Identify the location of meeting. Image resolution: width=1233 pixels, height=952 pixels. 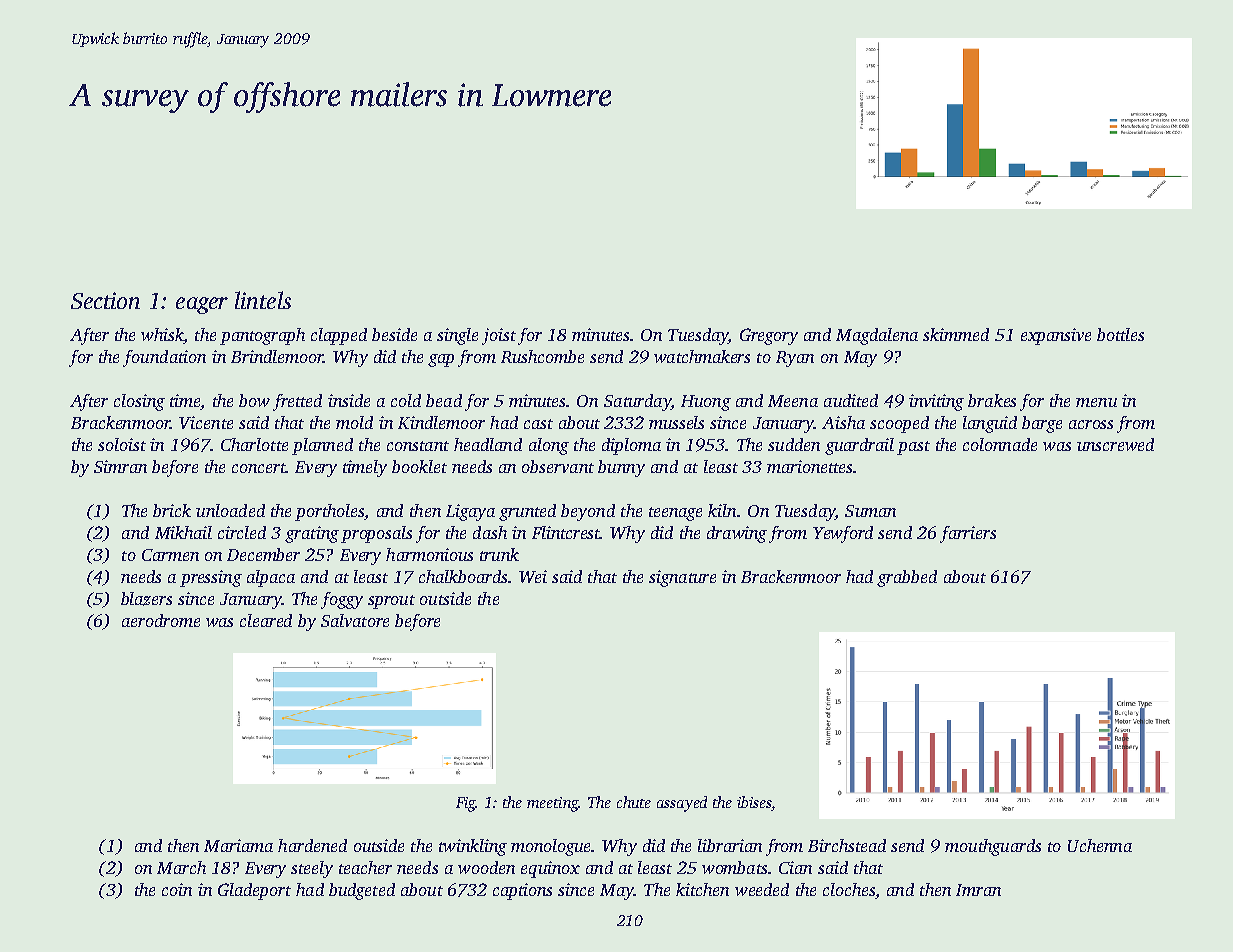
(553, 804).
